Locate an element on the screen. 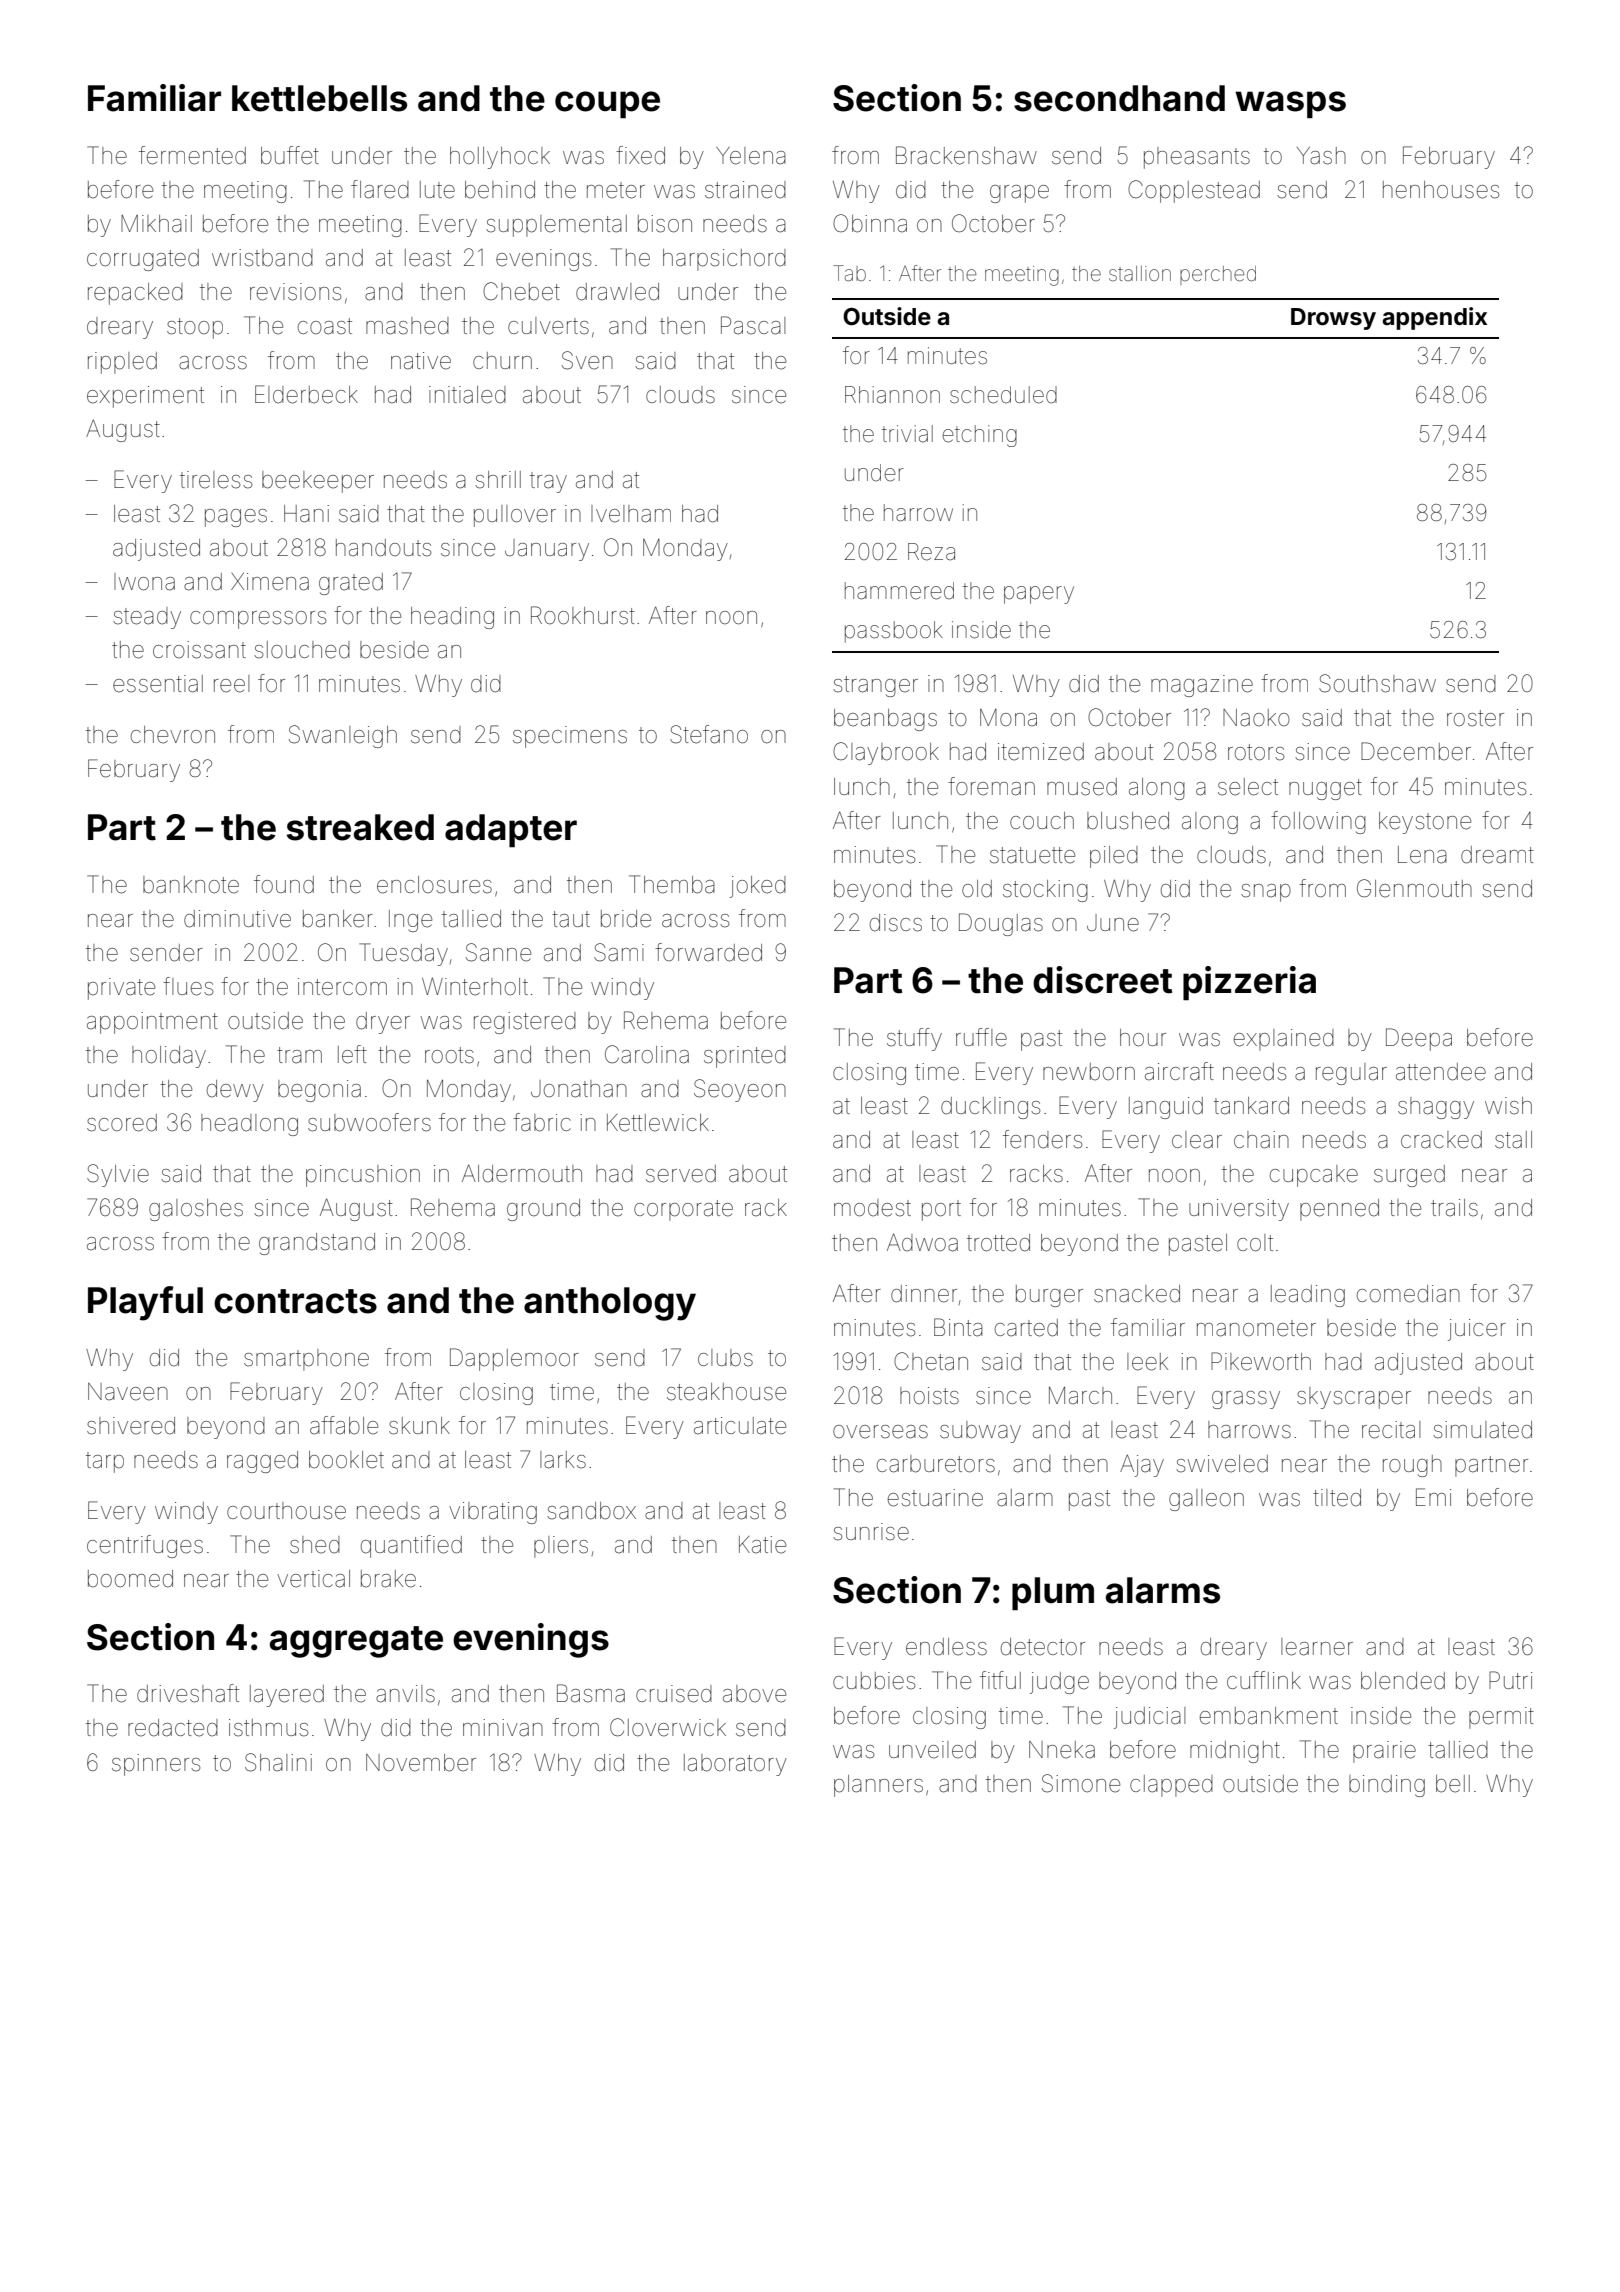  wish is located at coordinates (1508, 1106).
